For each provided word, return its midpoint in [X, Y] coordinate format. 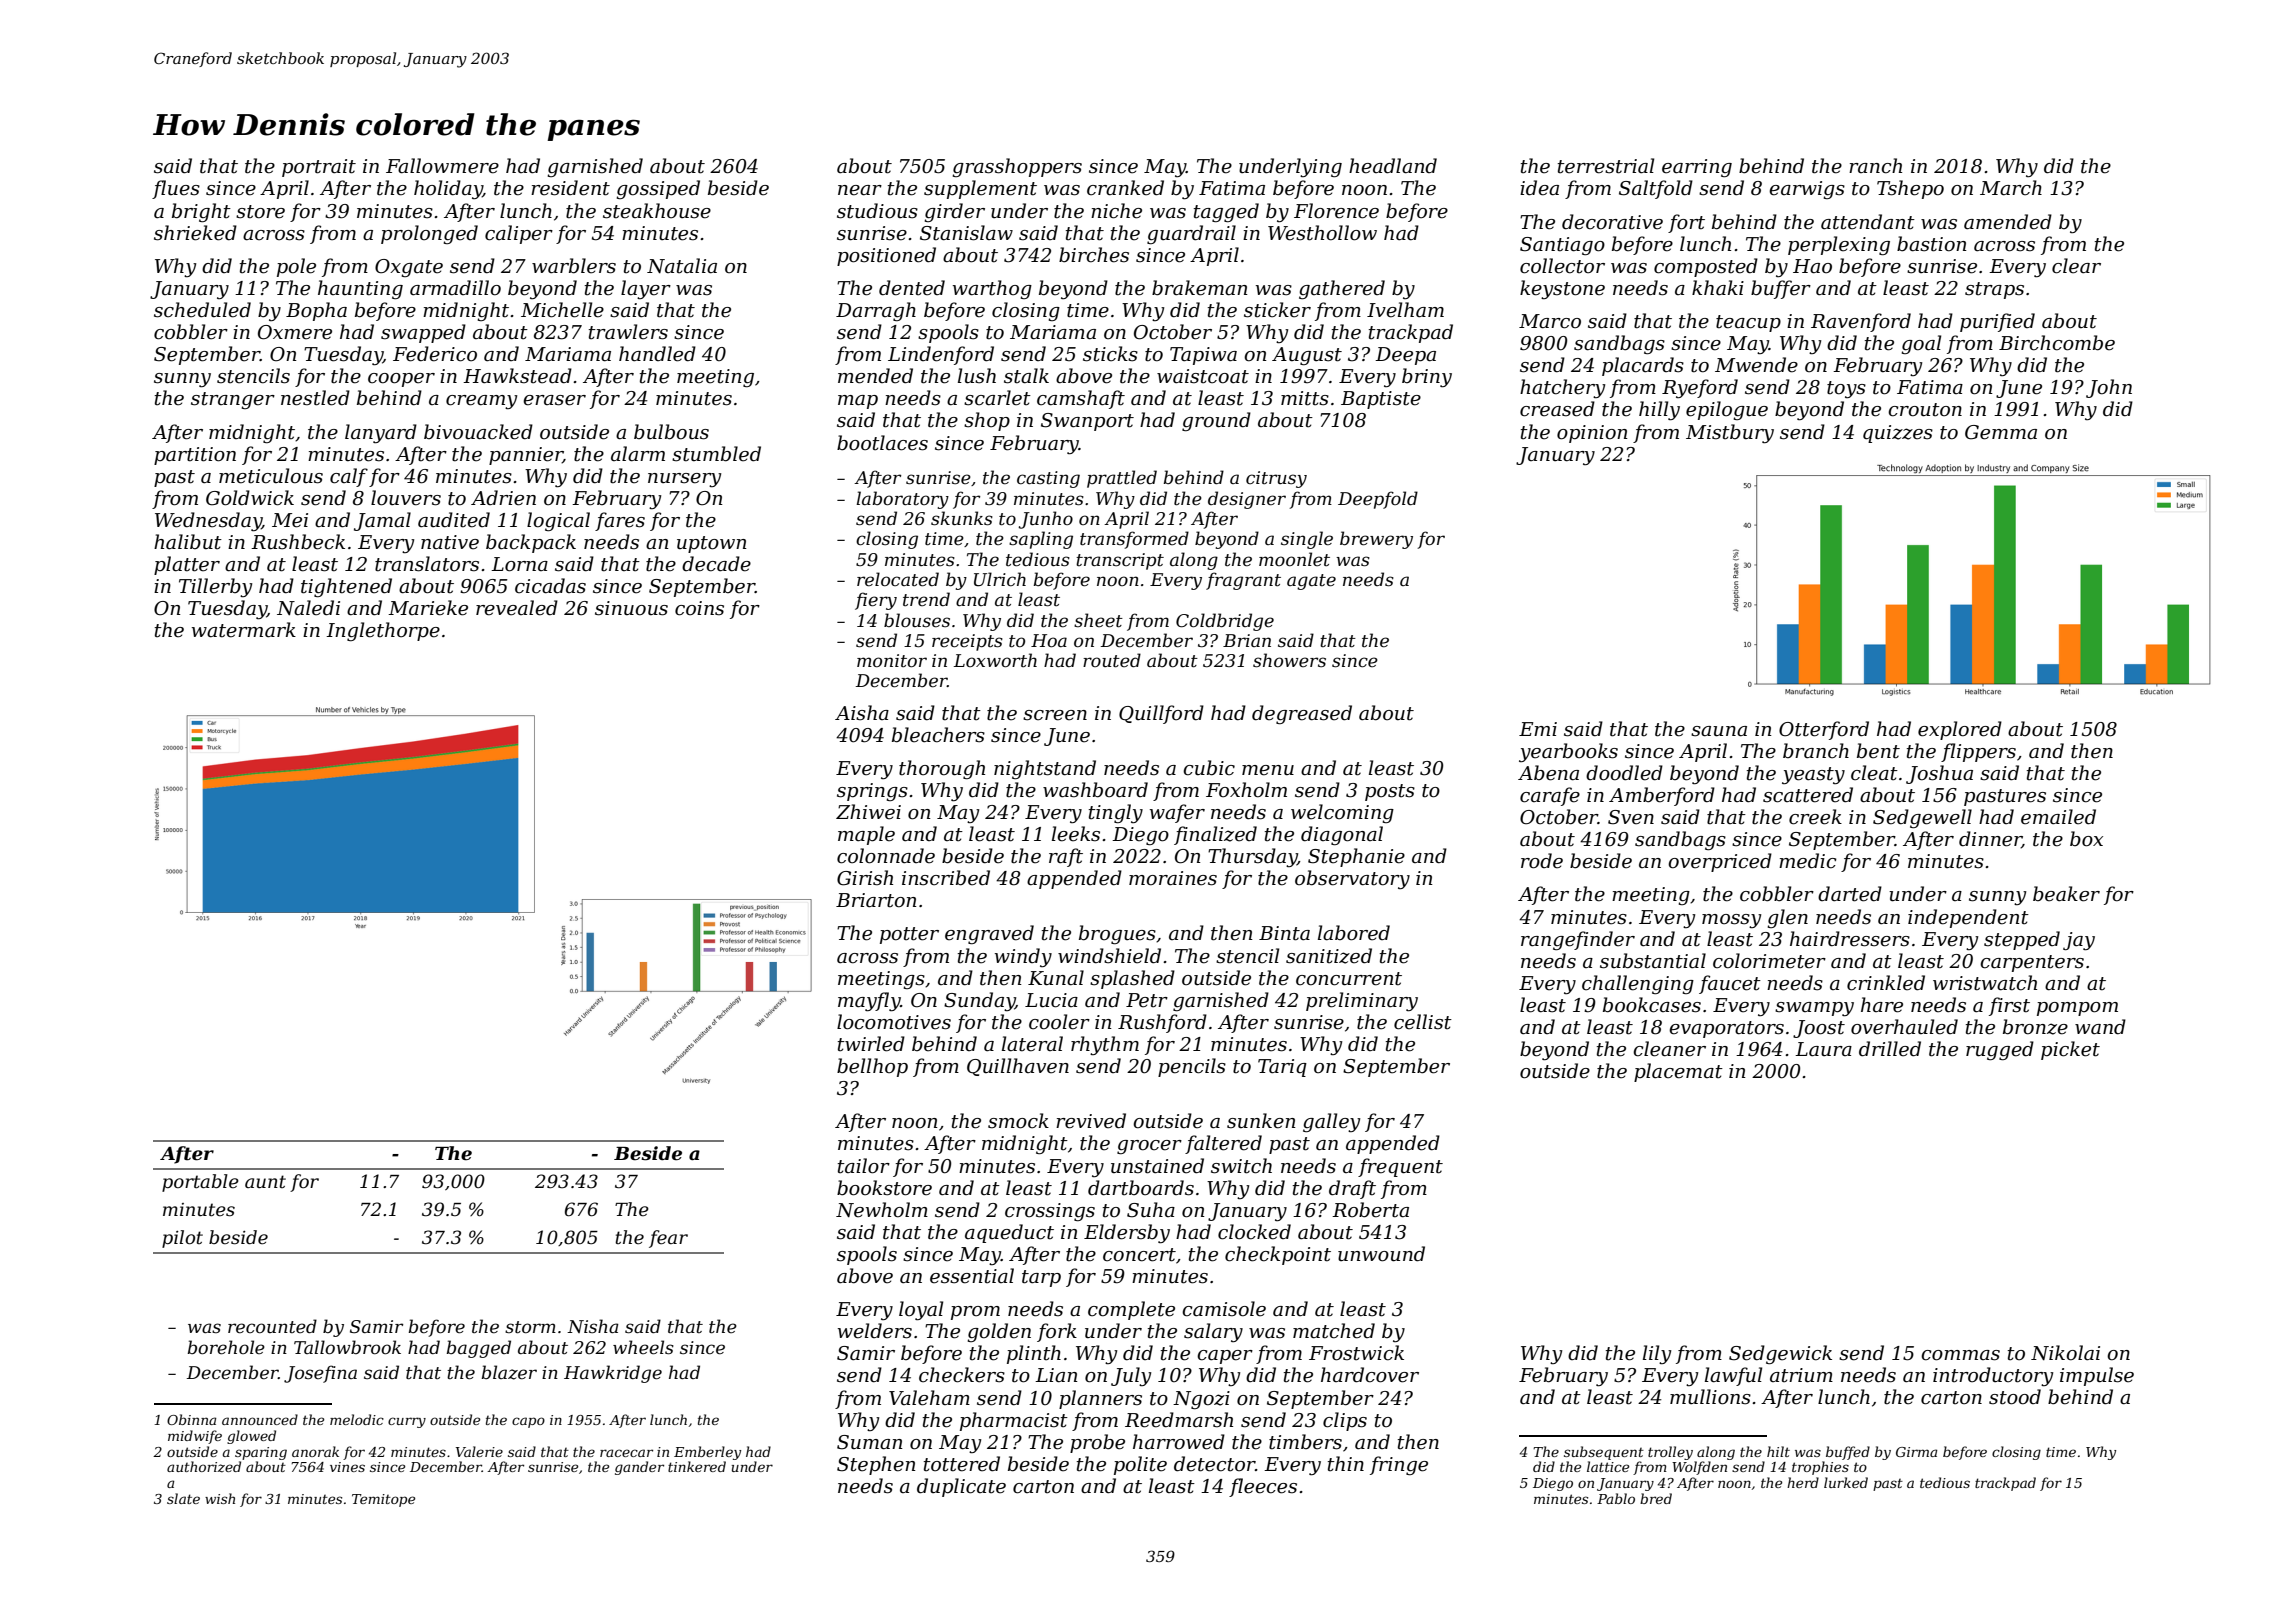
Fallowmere [442, 166]
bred [1656, 1498]
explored [1960, 730]
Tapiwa [1203, 356]
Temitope [383, 1500]
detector [1214, 1464]
